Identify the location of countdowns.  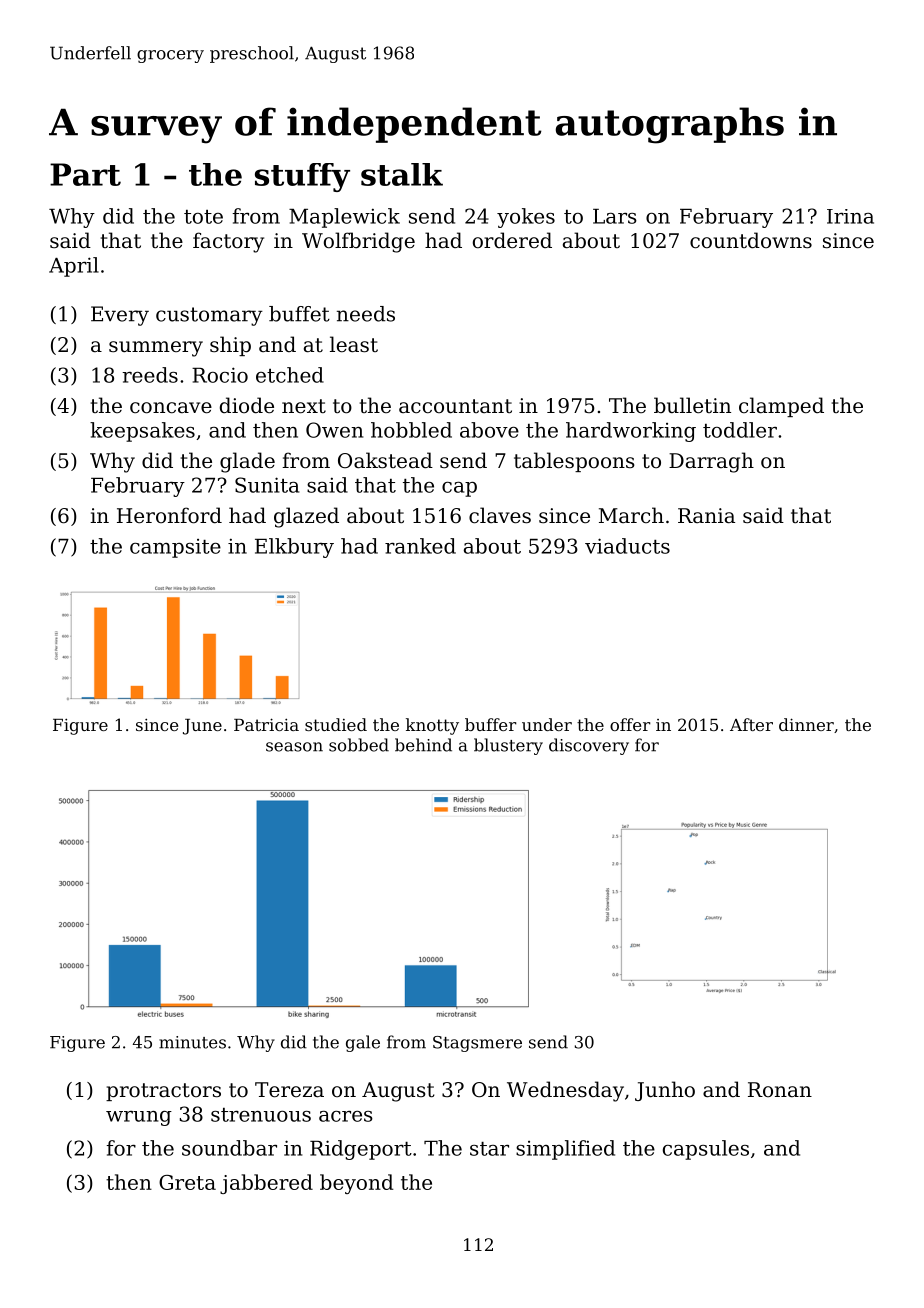
(751, 240).
